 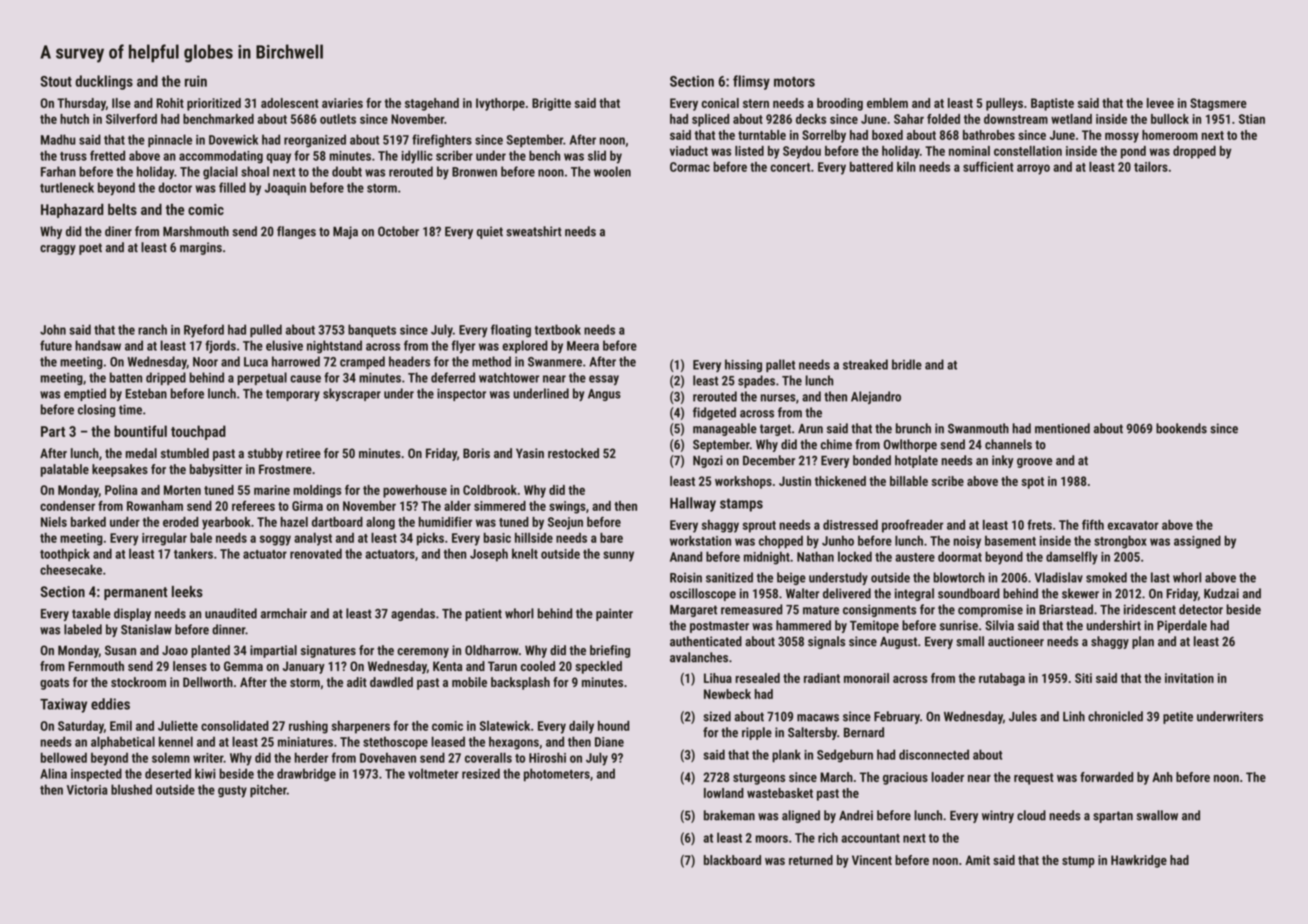 What do you see at coordinates (87, 790) in the screenshot?
I see `Victoria` at bounding box center [87, 790].
